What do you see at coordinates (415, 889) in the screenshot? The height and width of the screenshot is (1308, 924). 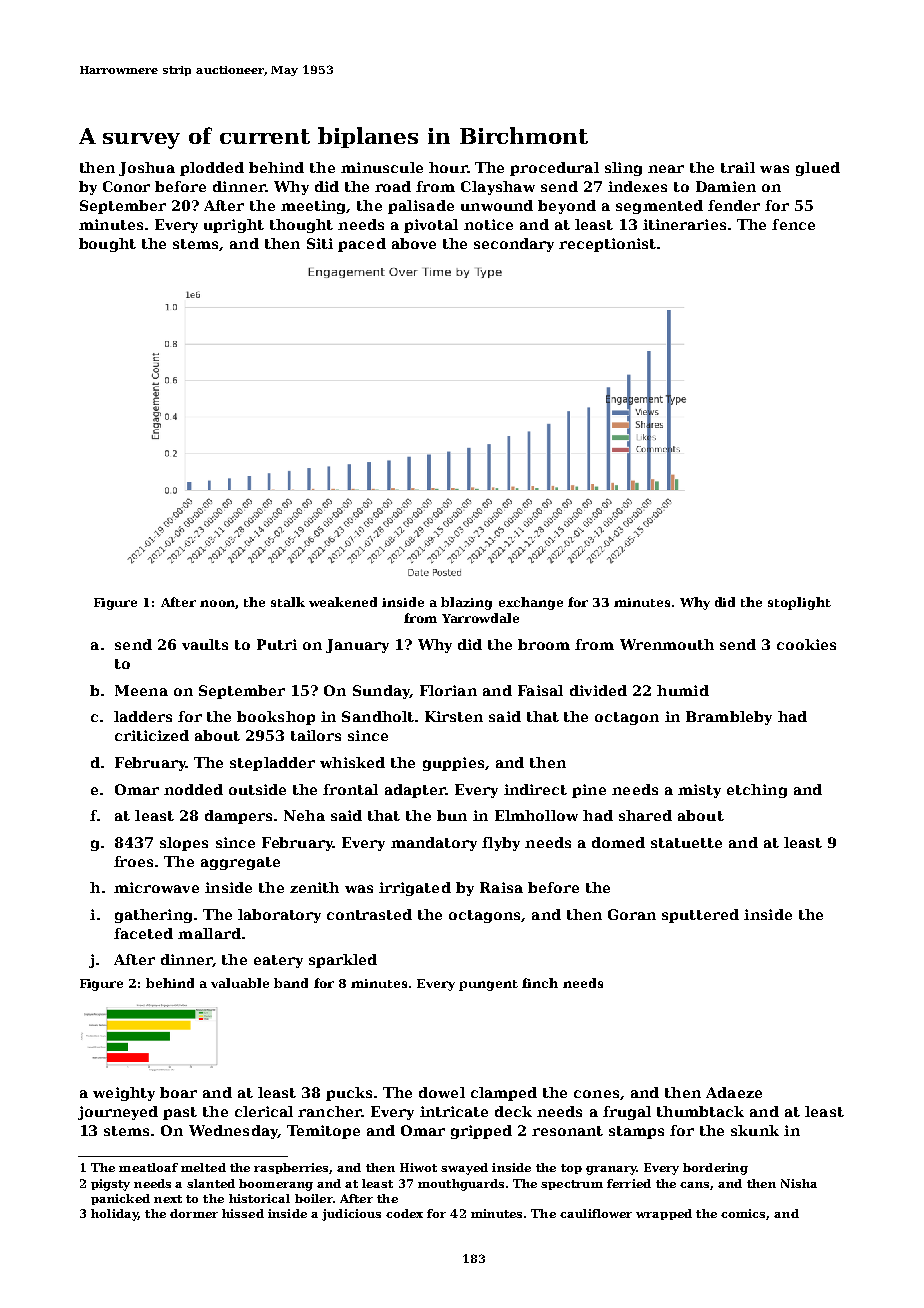 I see `irrigated` at bounding box center [415, 889].
